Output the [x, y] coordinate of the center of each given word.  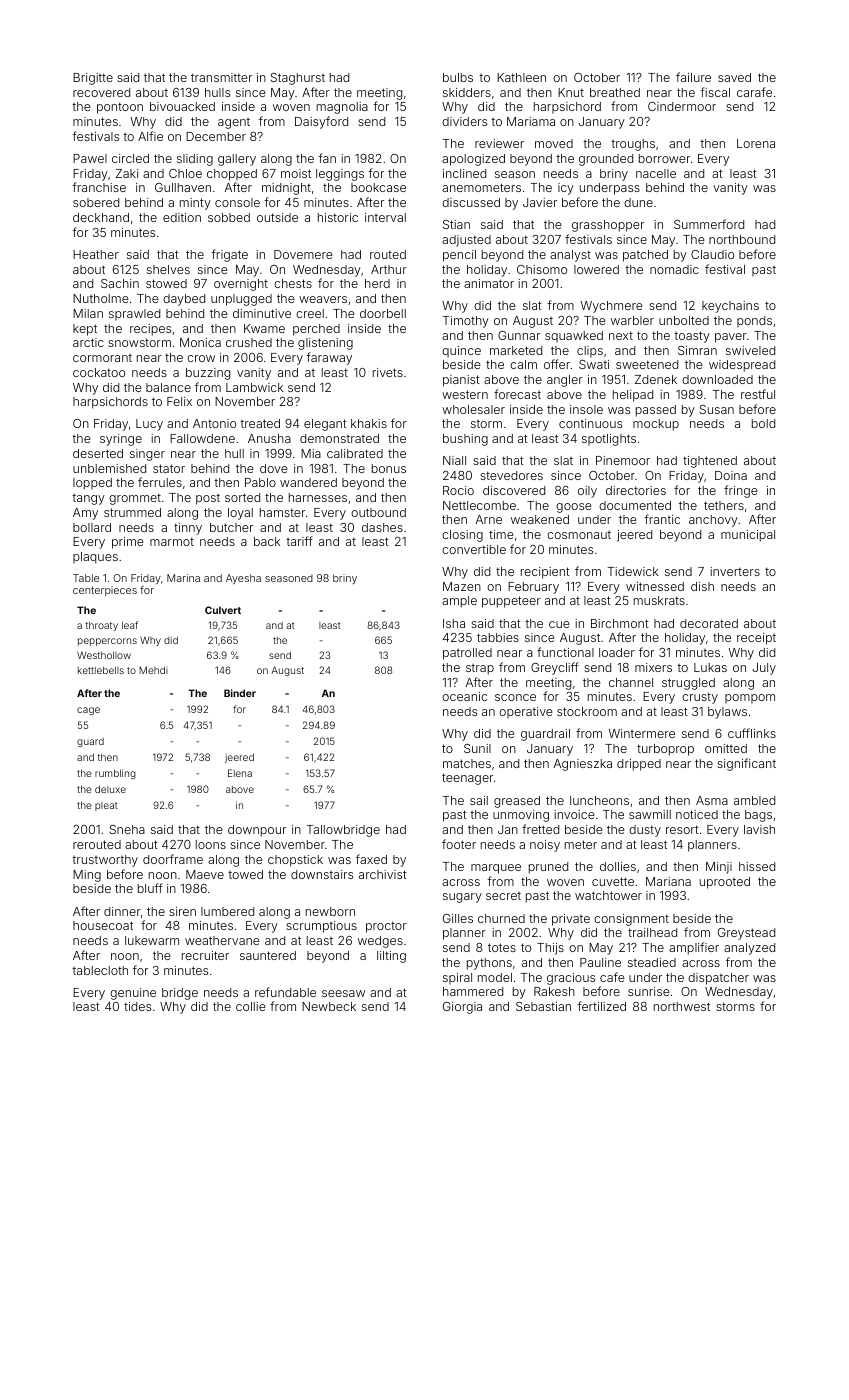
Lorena [756, 143]
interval [385, 217]
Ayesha [243, 579]
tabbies [498, 637]
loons [211, 844]
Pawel [90, 158]
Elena [240, 773]
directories [636, 490]
